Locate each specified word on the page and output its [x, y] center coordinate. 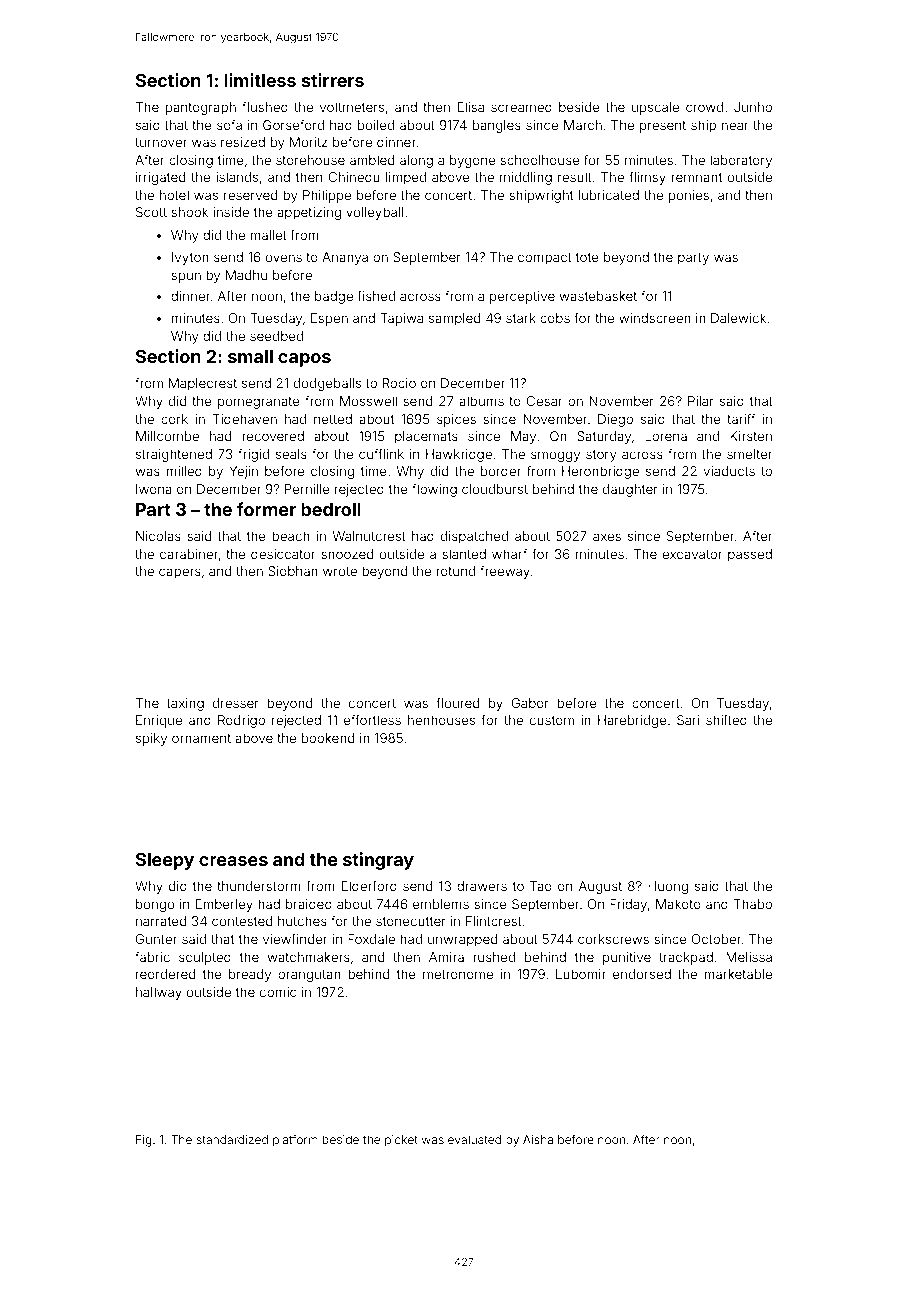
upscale [655, 108]
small [250, 356]
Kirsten [751, 436]
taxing [185, 704]
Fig [144, 1141]
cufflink [381, 454]
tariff [741, 419]
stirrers [333, 80]
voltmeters [352, 107]
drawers [482, 886]
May [523, 437]
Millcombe [167, 436]
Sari [688, 720]
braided [309, 904]
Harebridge [632, 721]
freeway [505, 572]
